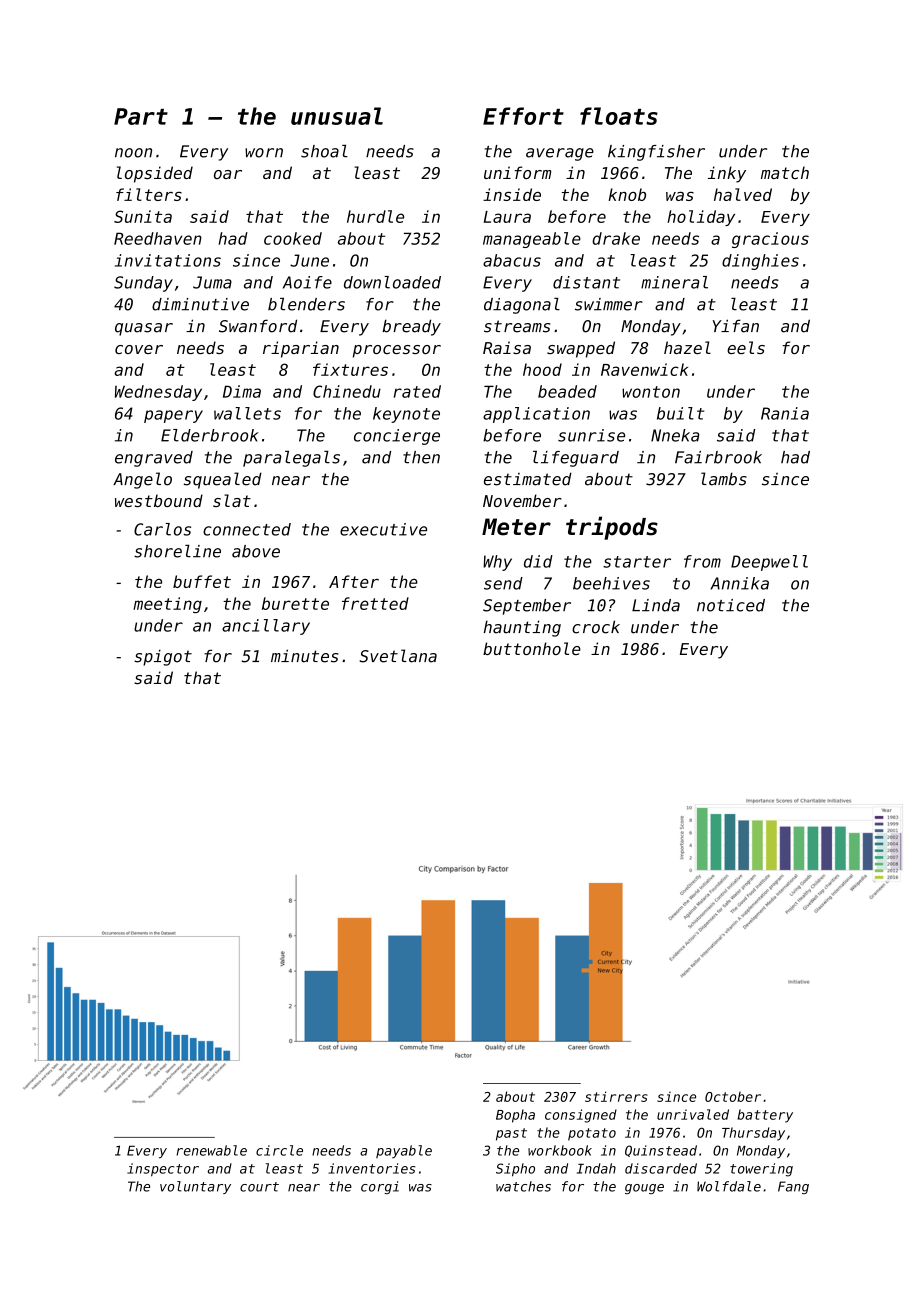 The image size is (924, 1308). Describe the element at coordinates (727, 174) in the screenshot. I see `inky` at that location.
